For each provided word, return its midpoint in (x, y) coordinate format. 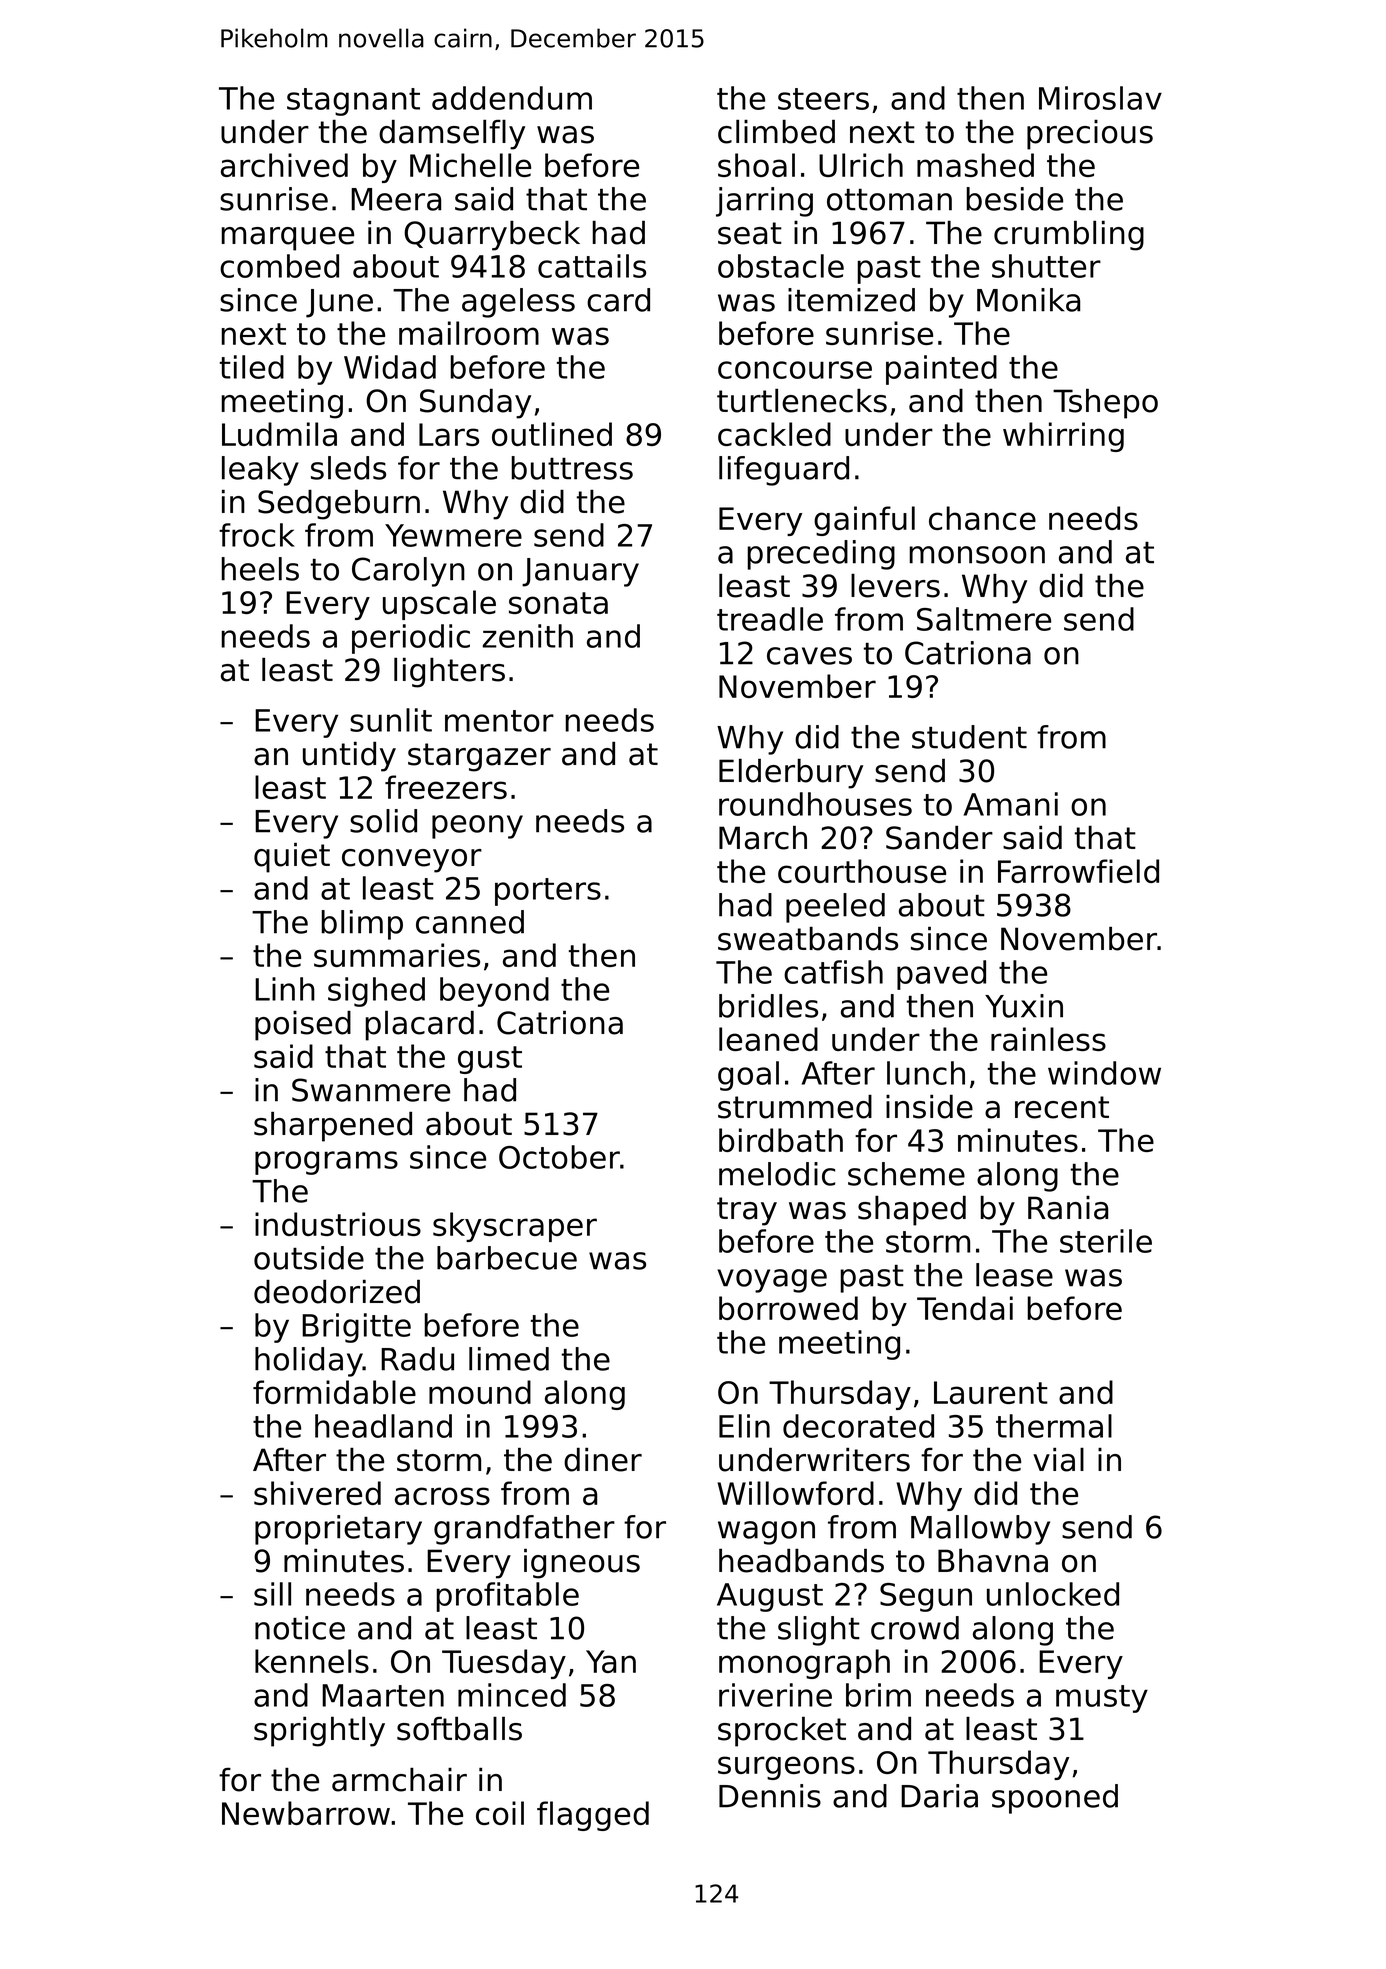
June (339, 303)
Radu (417, 1359)
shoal (756, 165)
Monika (1028, 300)
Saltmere (984, 619)
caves (809, 656)
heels (260, 569)
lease (1014, 1275)
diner (603, 1460)
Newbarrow (306, 1813)
